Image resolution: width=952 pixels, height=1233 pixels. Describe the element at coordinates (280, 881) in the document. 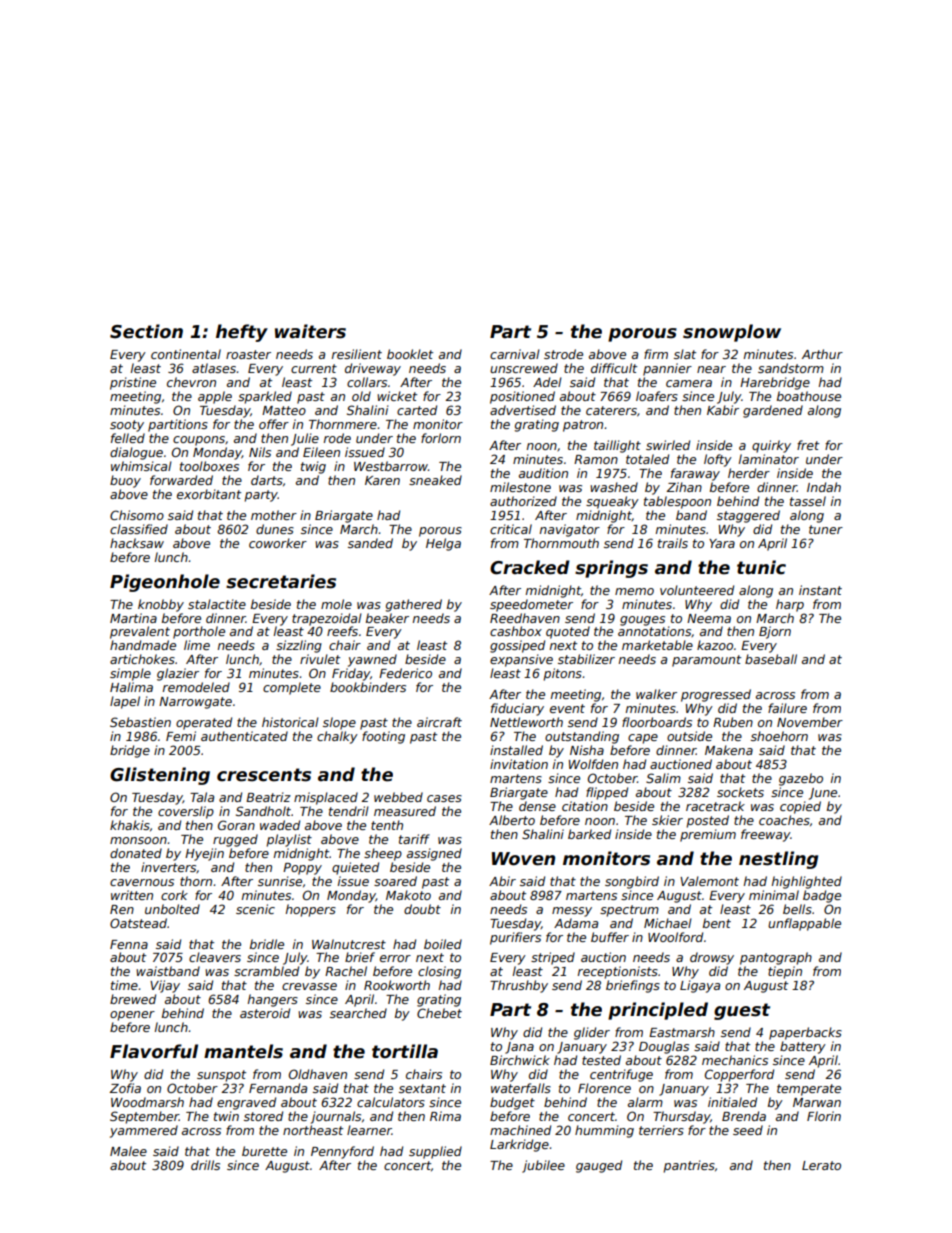

I see `sunrise` at that location.
